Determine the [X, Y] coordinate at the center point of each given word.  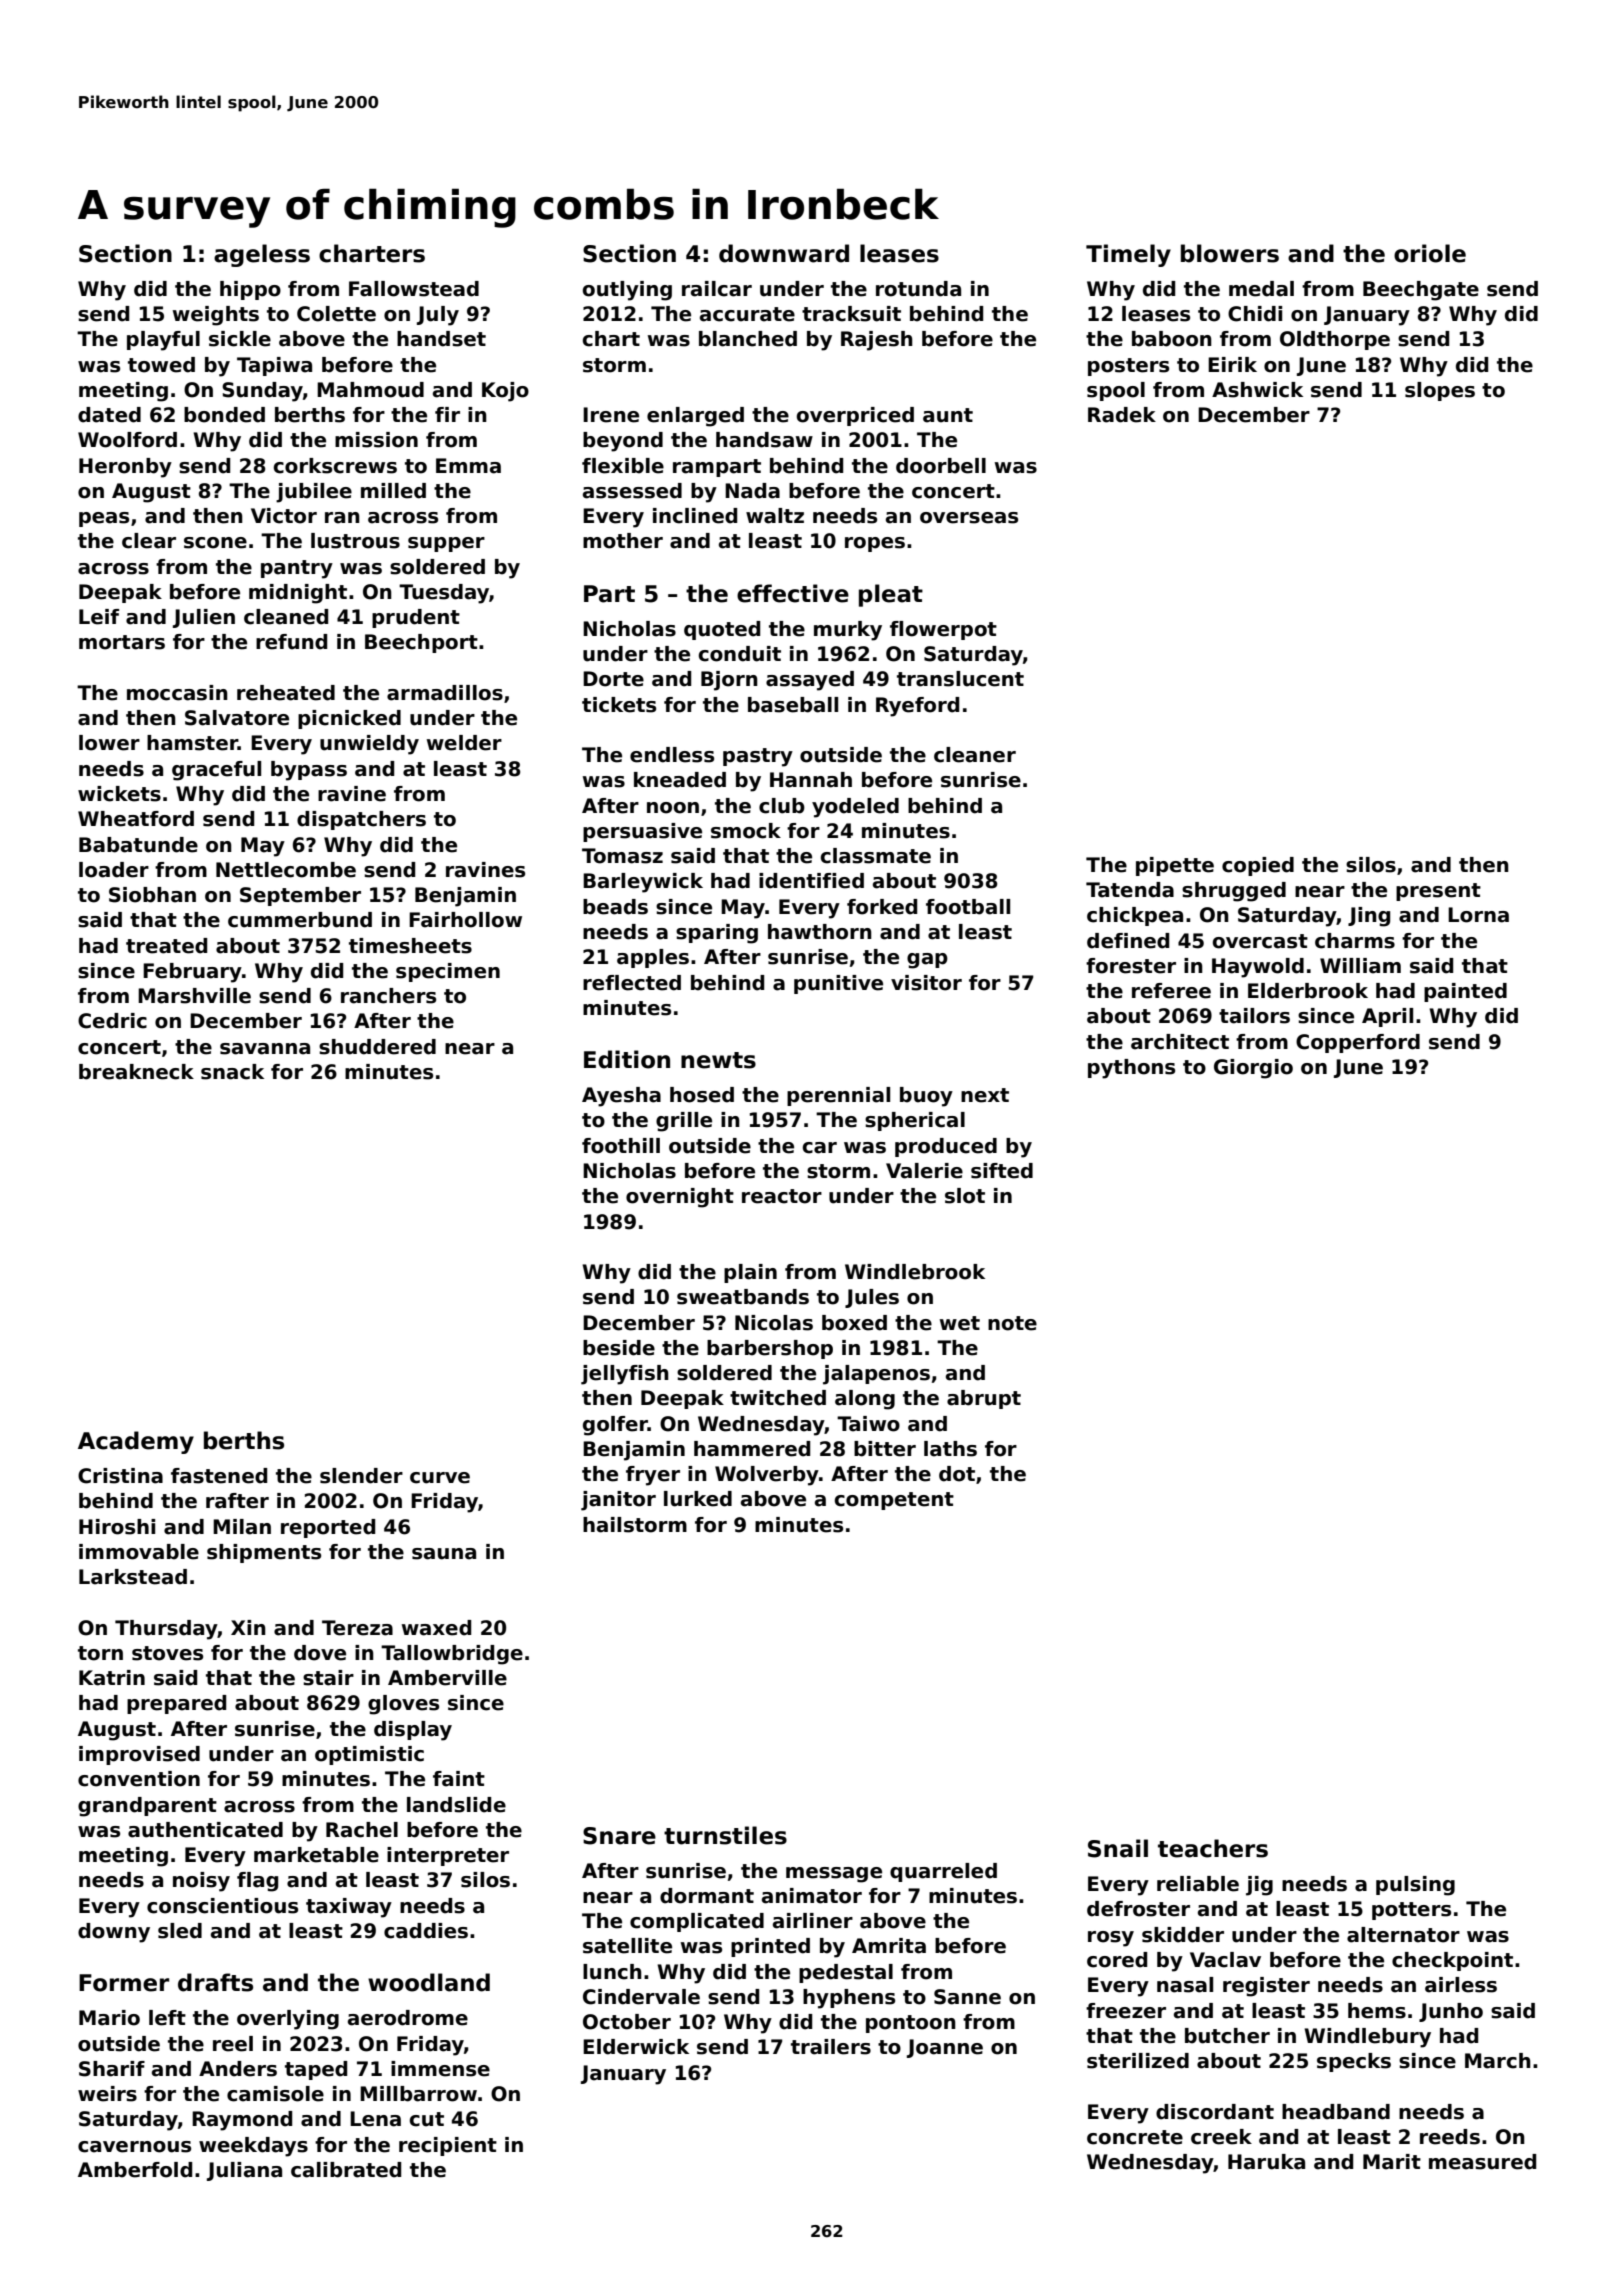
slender [361, 1476]
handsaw [764, 440]
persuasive [642, 832]
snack [232, 1072]
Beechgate [1421, 291]
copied [1258, 866]
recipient [448, 2146]
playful [163, 341]
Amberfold [135, 2170]
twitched [778, 1398]
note [1012, 1323]
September [300, 896]
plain [750, 1273]
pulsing [1415, 1886]
